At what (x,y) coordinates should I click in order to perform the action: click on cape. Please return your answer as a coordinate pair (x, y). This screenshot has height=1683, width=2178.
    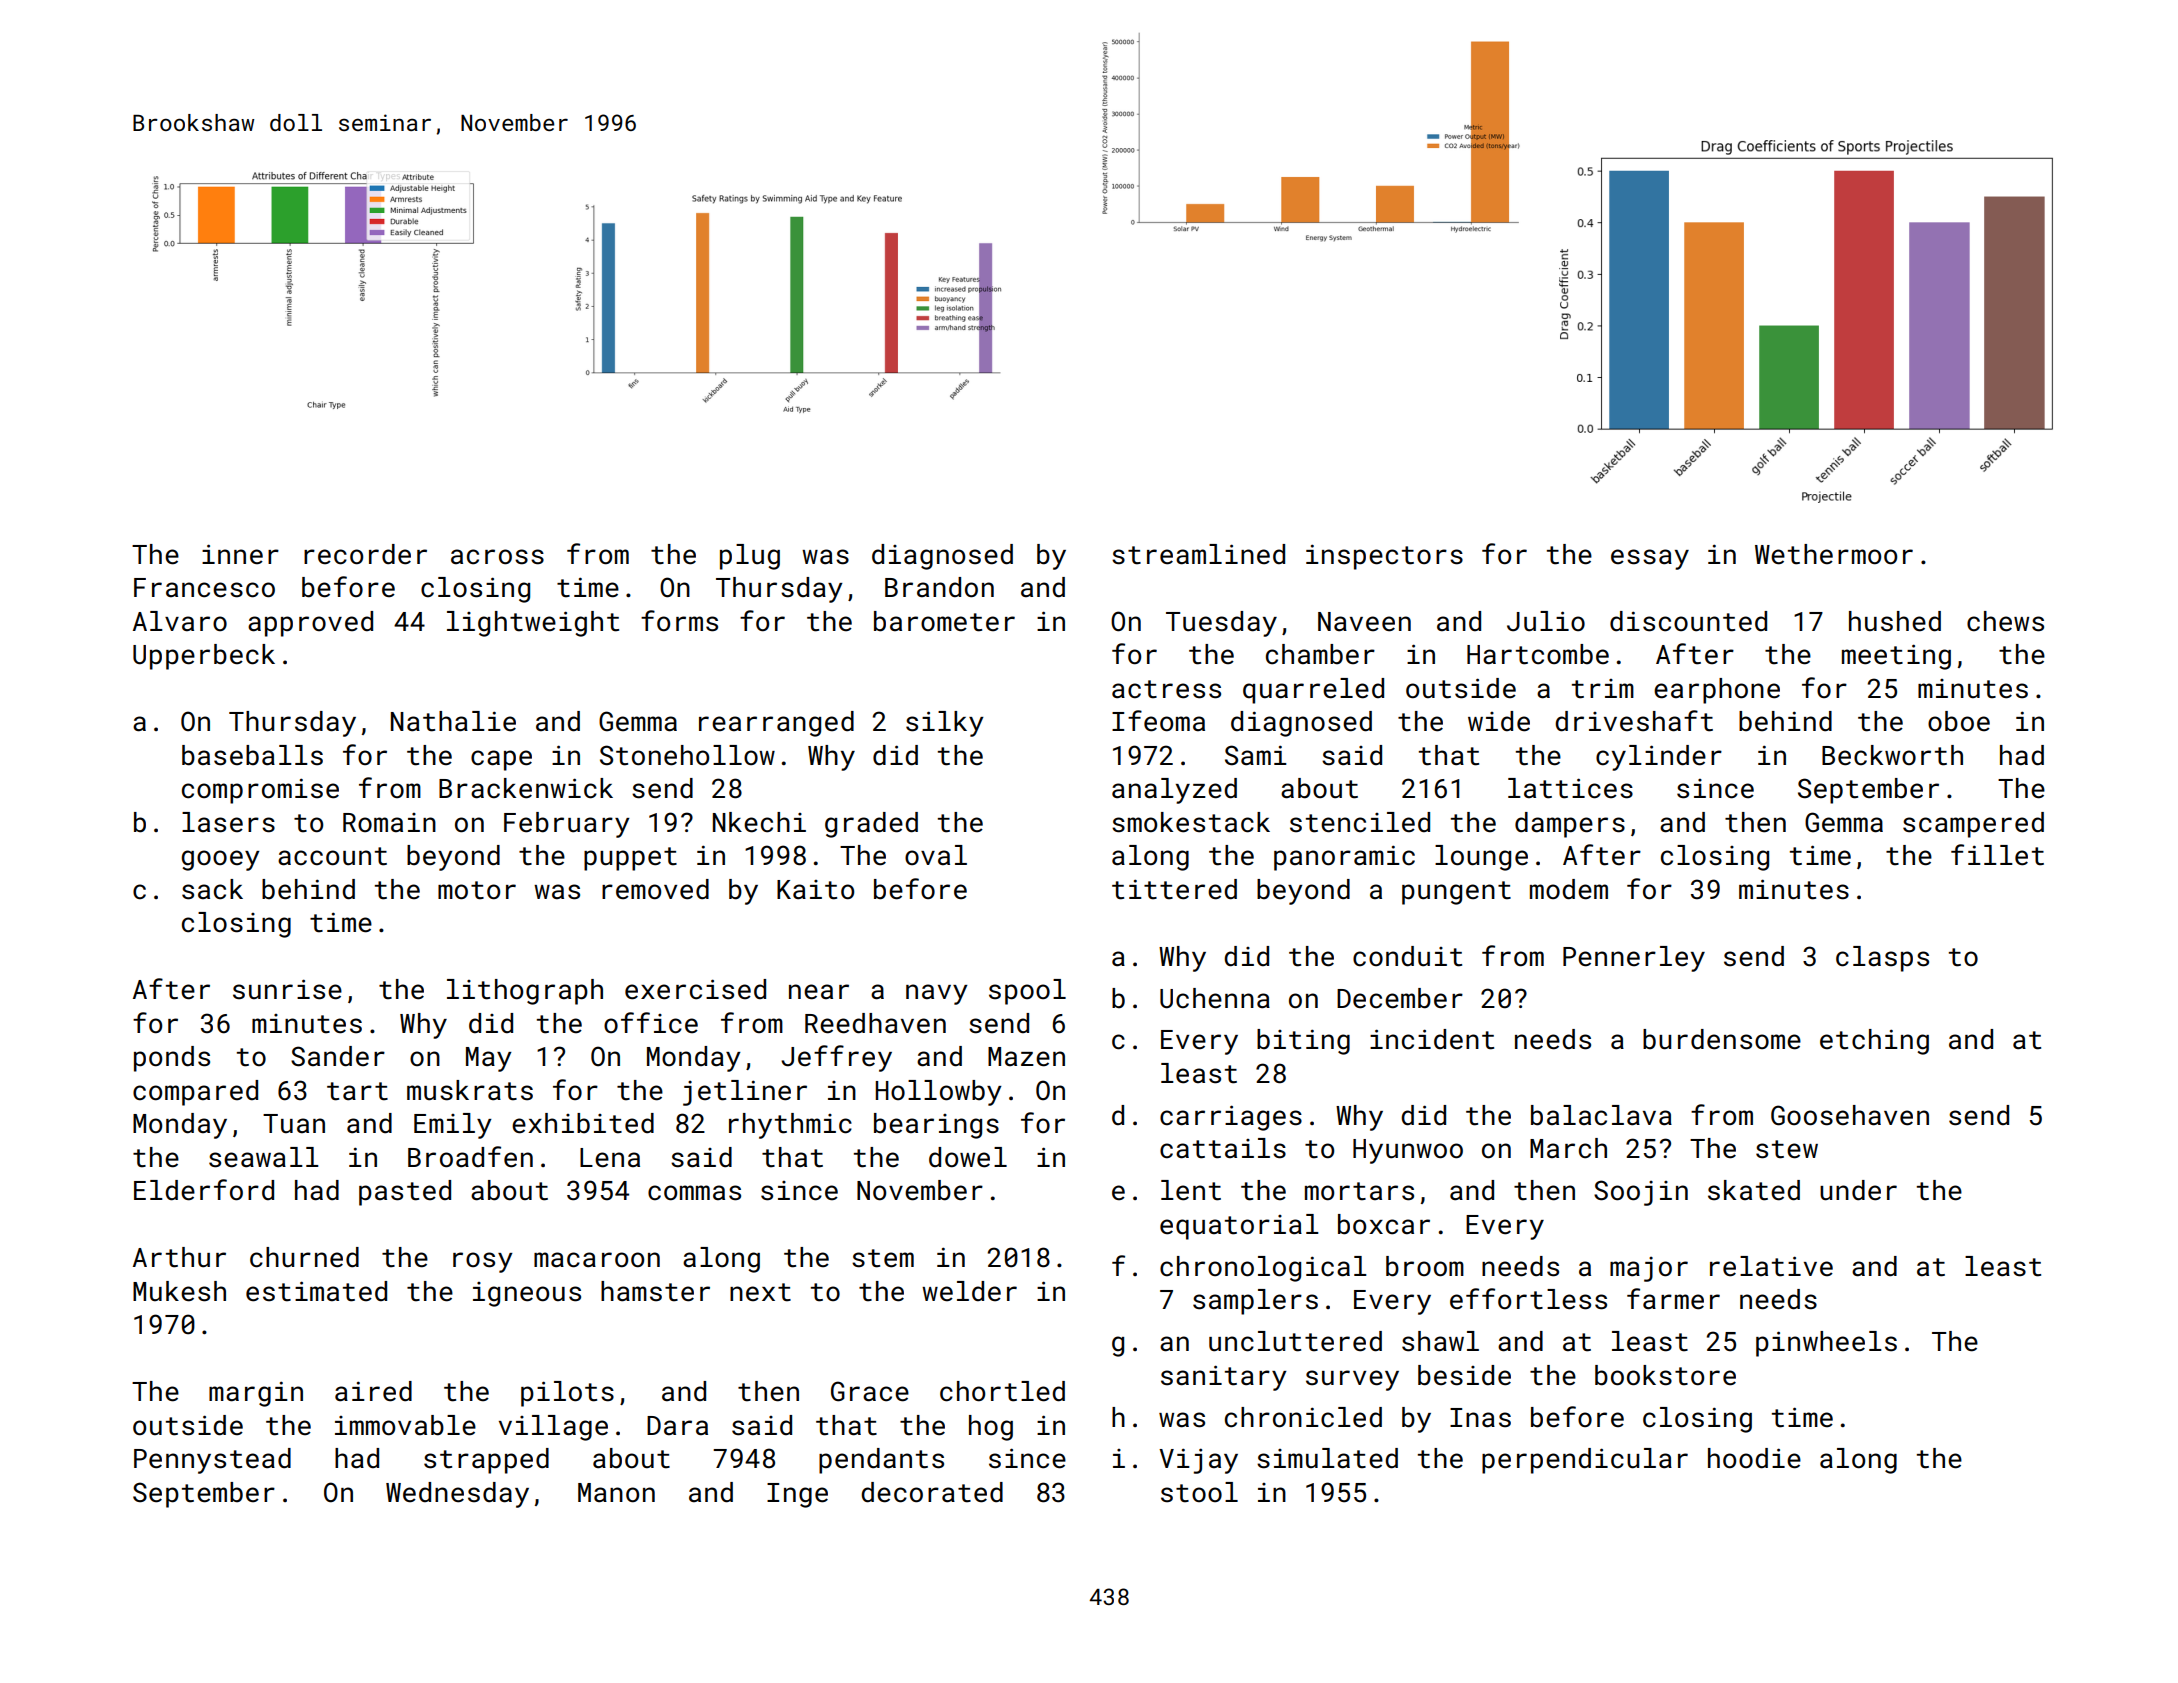
    Looking at the image, I should click on (501, 760).
